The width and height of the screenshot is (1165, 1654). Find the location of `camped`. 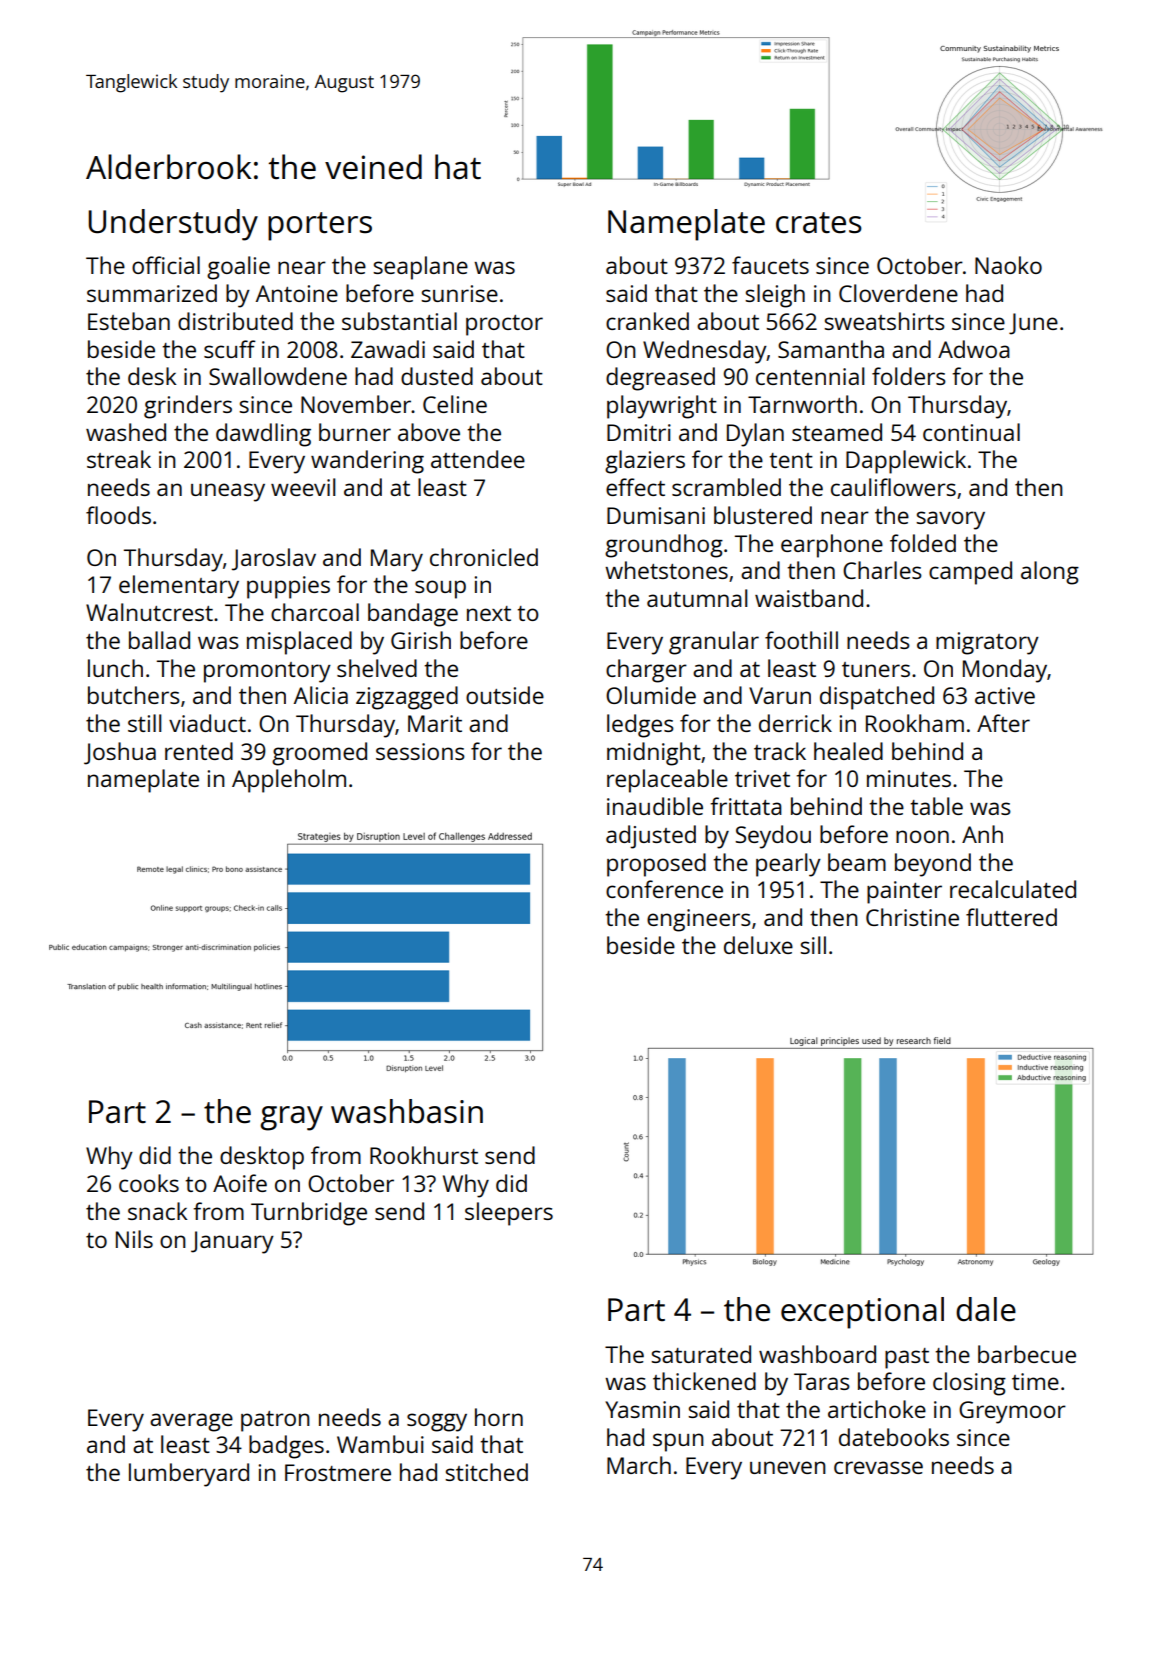

camped is located at coordinates (970, 573).
